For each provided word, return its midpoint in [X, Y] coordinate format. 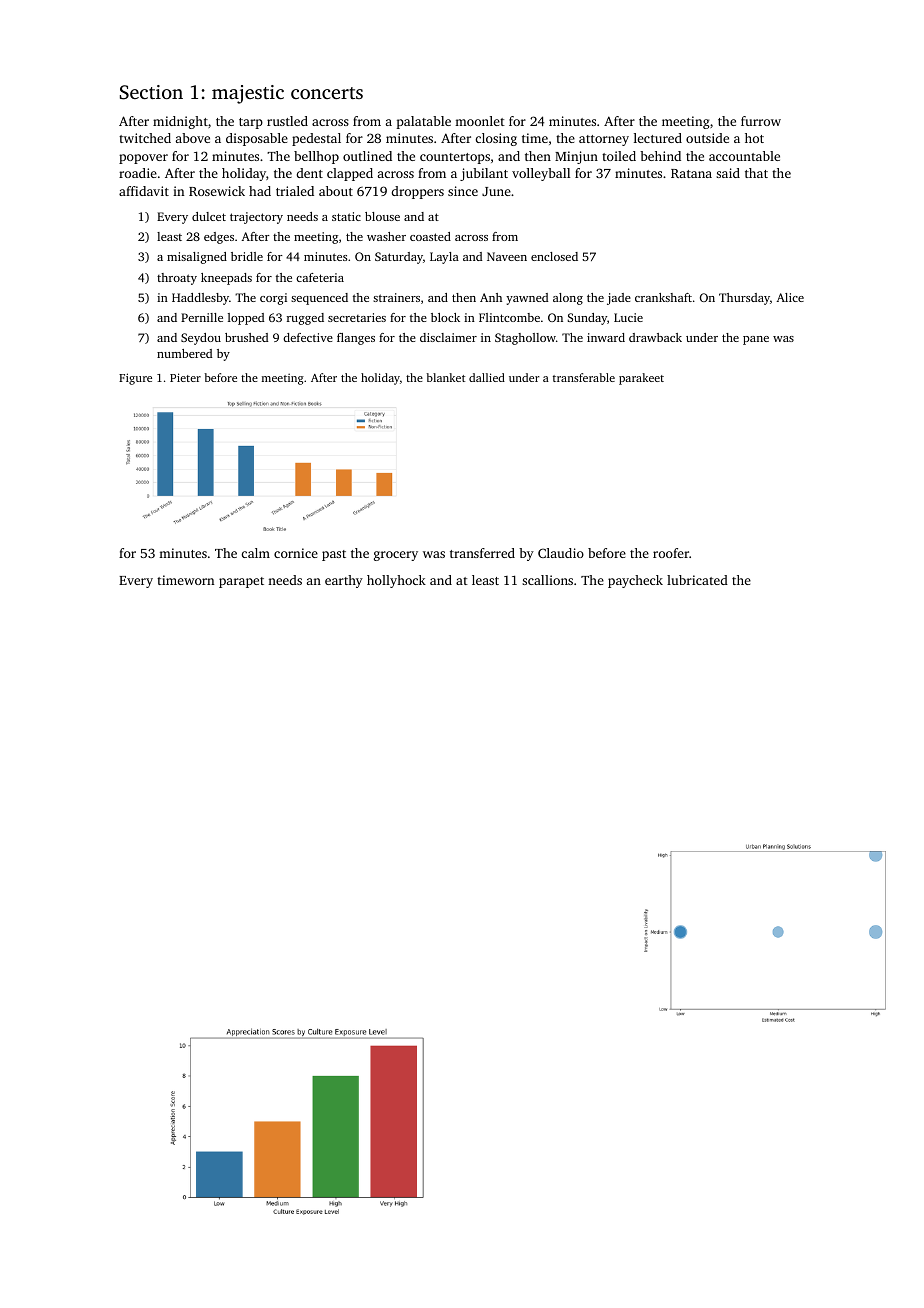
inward [606, 337]
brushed [246, 337]
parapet [241, 582]
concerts [327, 93]
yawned [527, 299]
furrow [761, 121]
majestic [248, 94]
